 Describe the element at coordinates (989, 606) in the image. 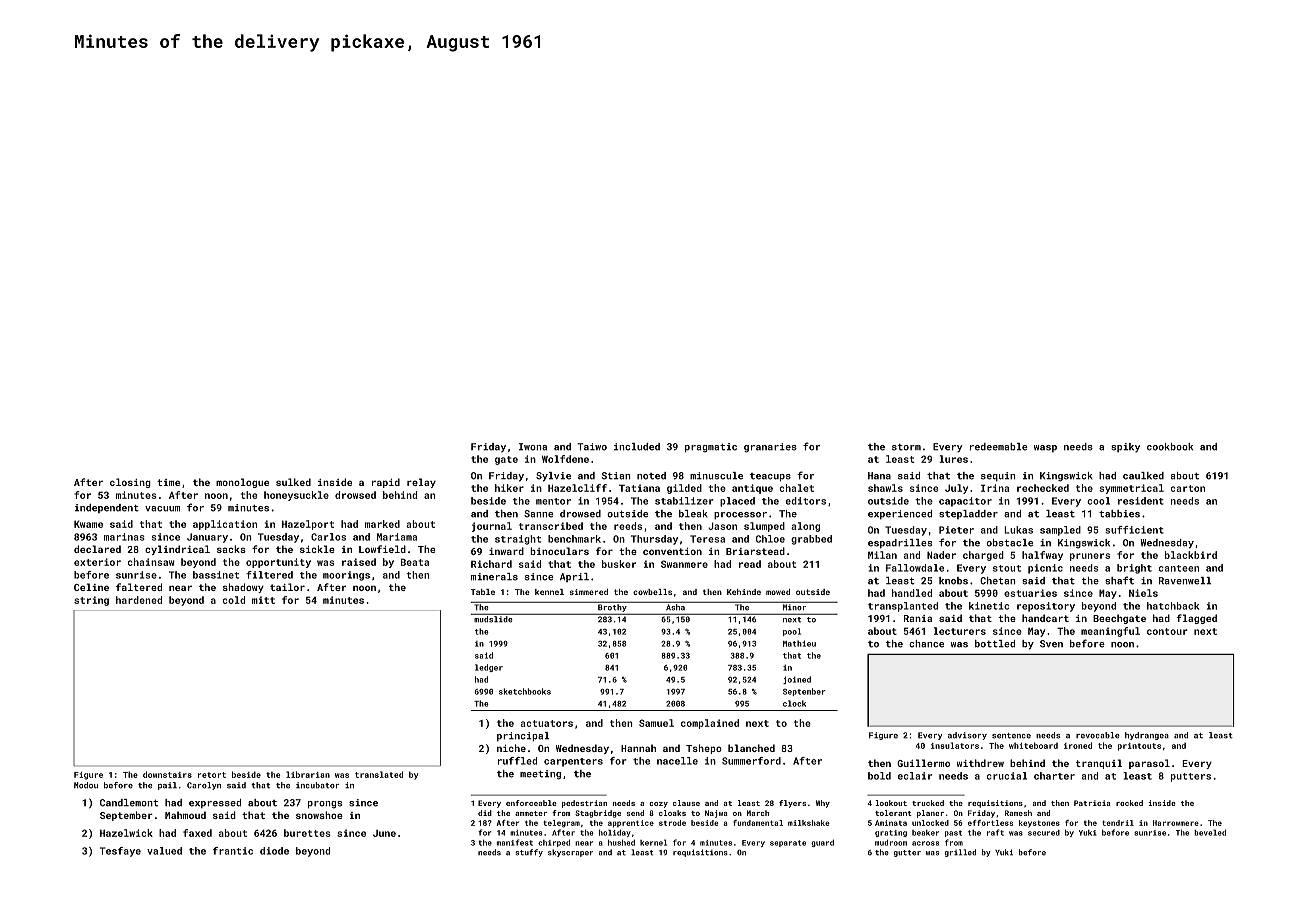

I see `kinetic` at that location.
